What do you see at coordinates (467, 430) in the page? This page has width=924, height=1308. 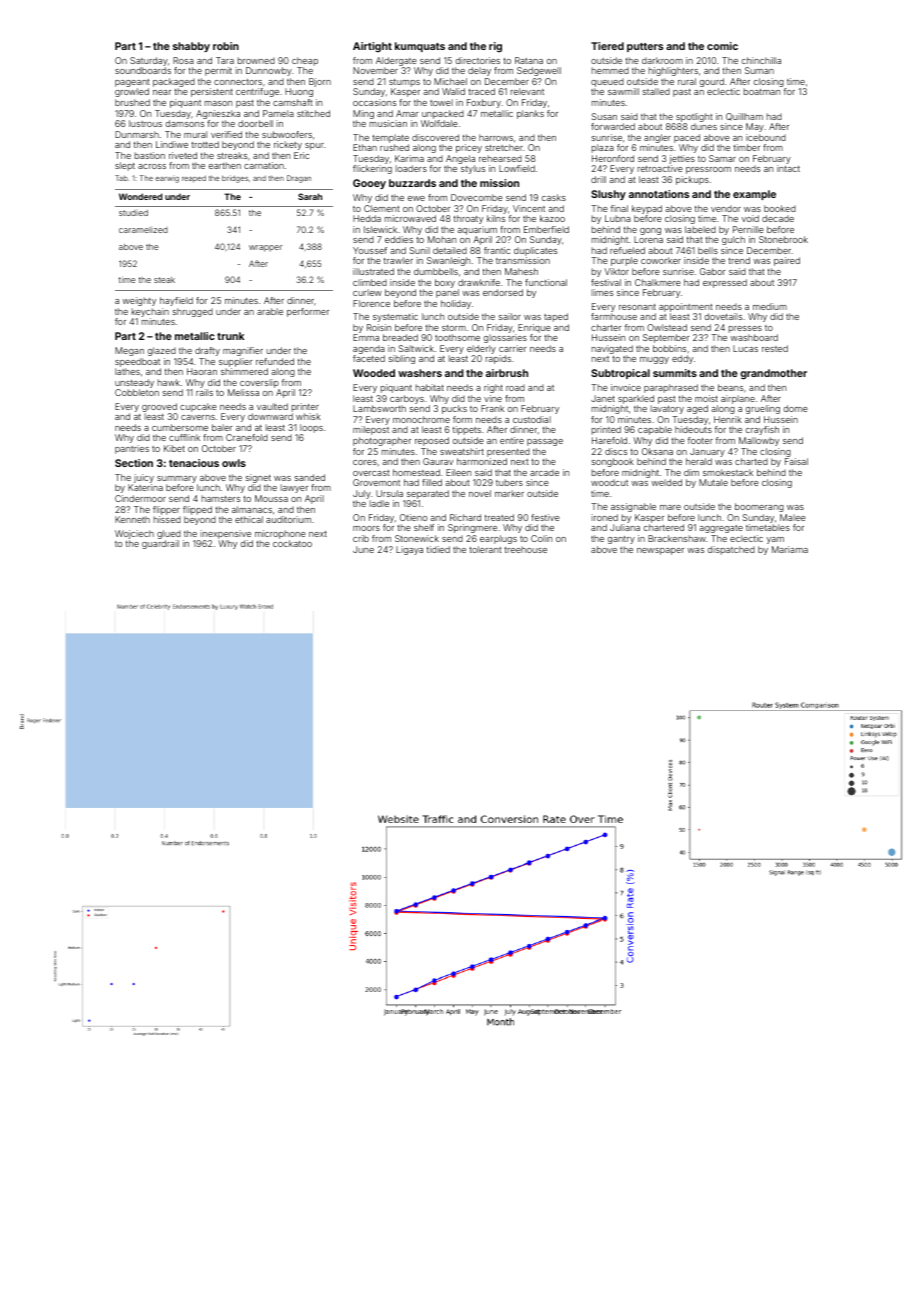 I see `tippets` at bounding box center [467, 430].
